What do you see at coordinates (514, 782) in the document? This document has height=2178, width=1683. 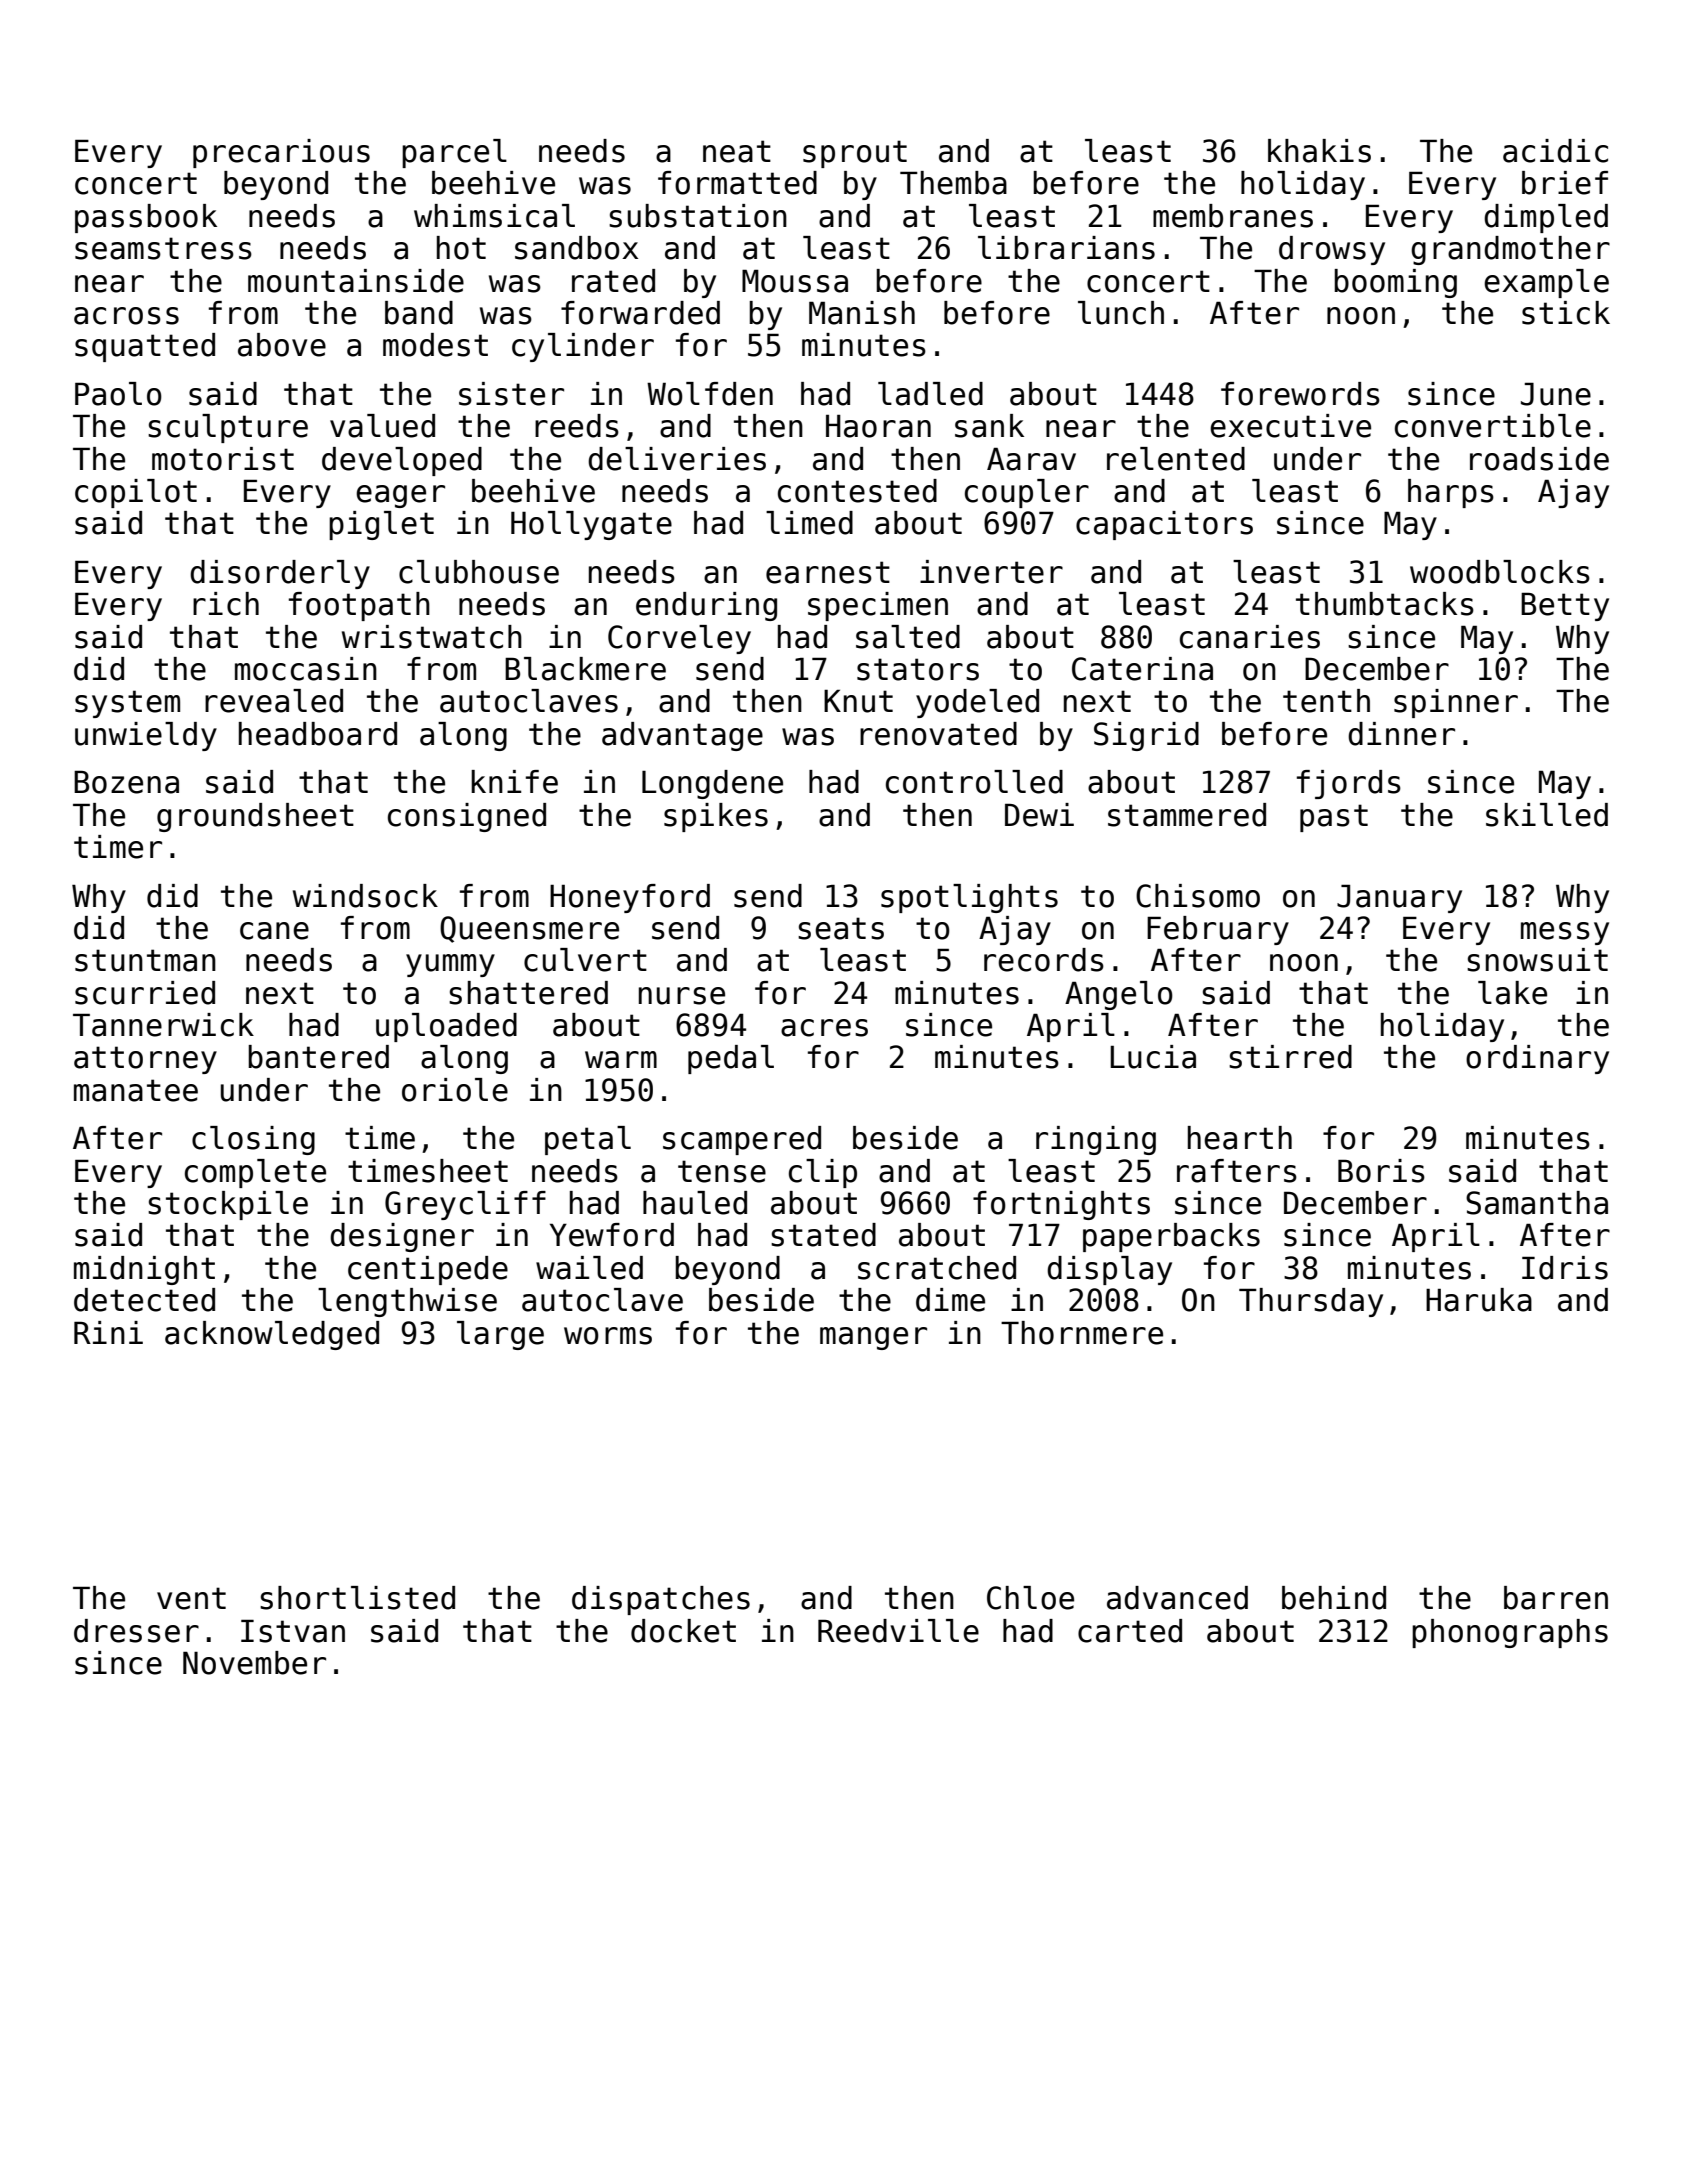 I see `knife` at bounding box center [514, 782].
